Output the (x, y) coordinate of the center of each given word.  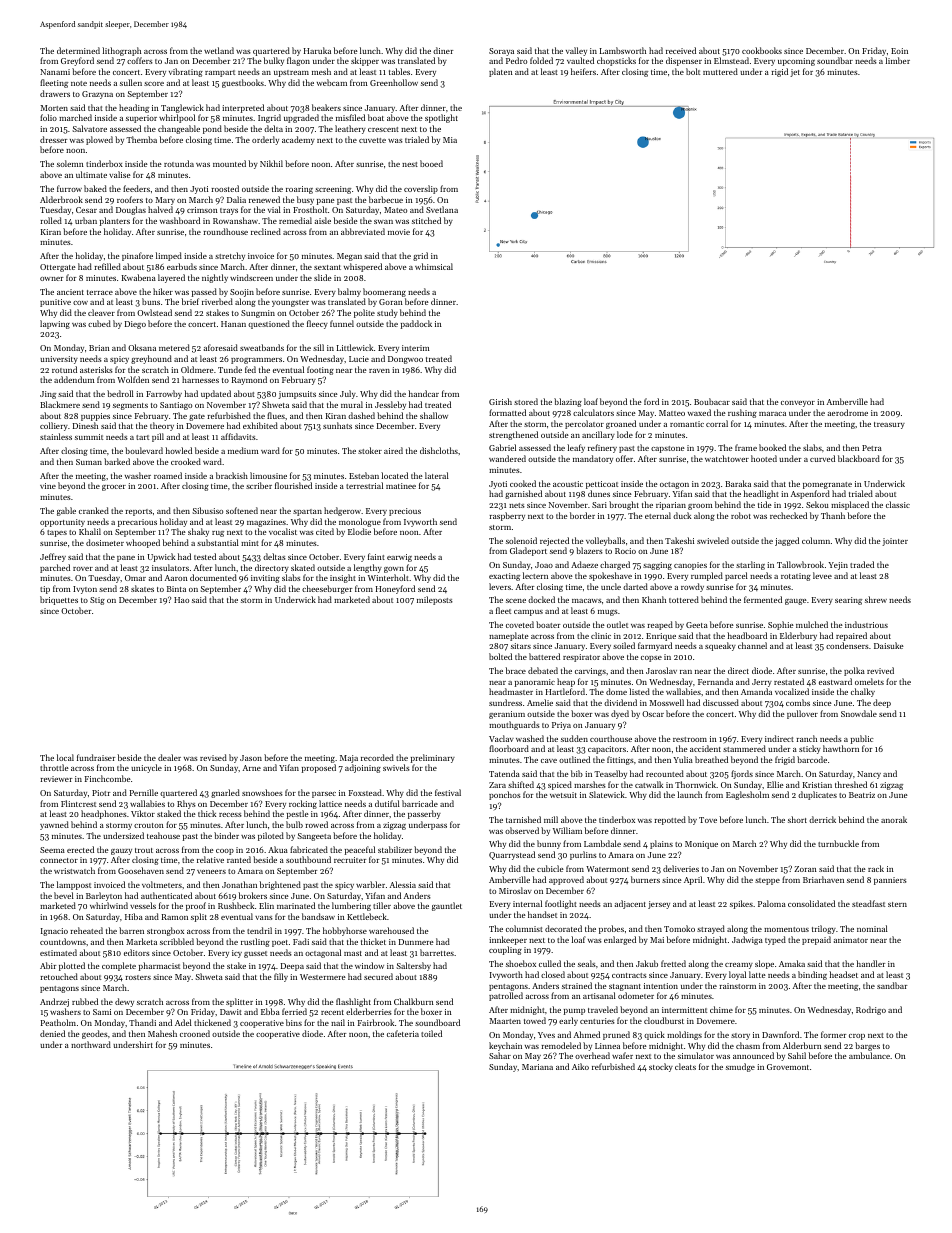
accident (705, 748)
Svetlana (442, 209)
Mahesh (162, 1033)
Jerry (762, 683)
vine (48, 486)
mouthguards (514, 725)
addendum (74, 379)
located (394, 475)
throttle (54, 767)
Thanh (833, 515)
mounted (229, 163)
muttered (720, 71)
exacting (504, 577)
